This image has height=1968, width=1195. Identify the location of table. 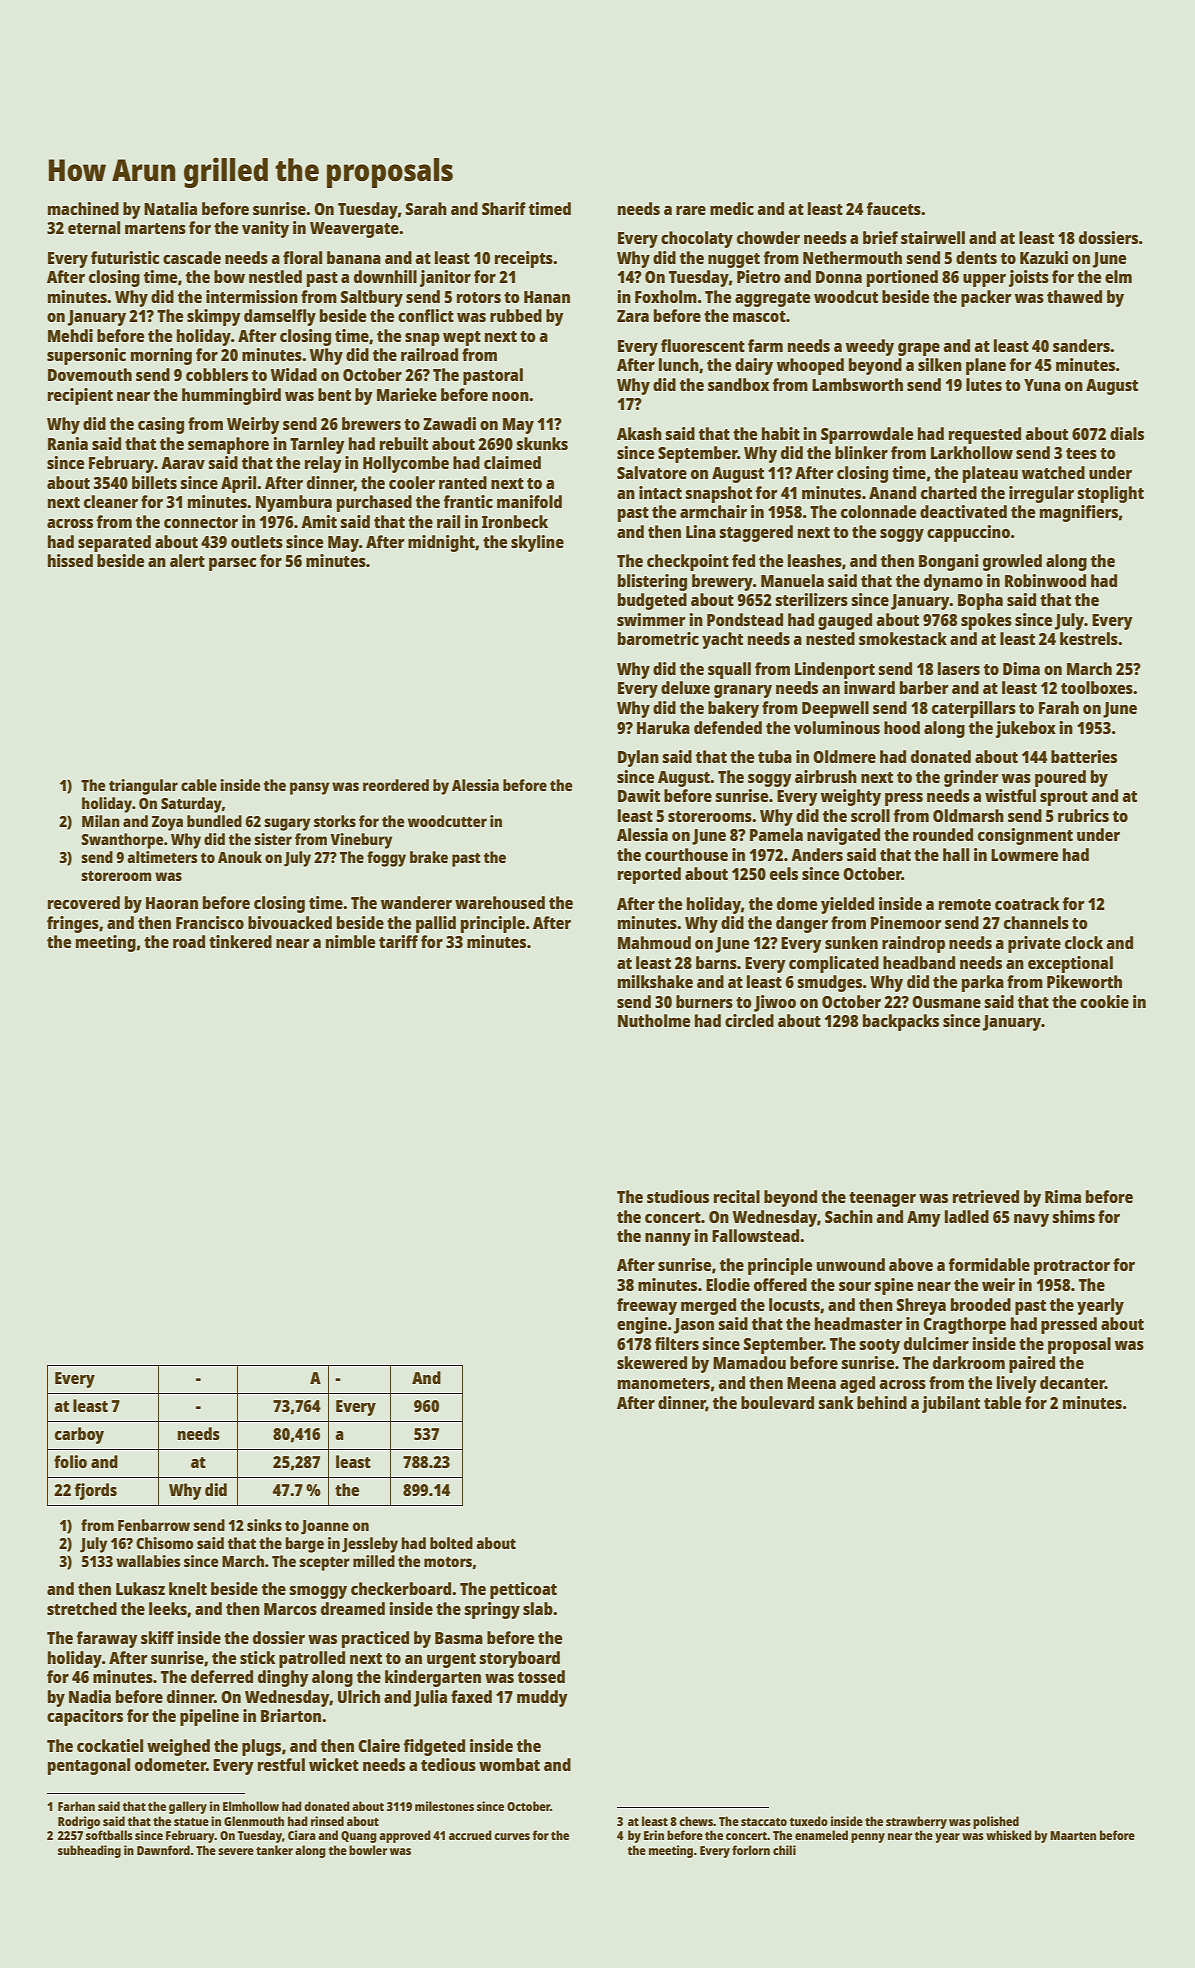
(1002, 1402).
